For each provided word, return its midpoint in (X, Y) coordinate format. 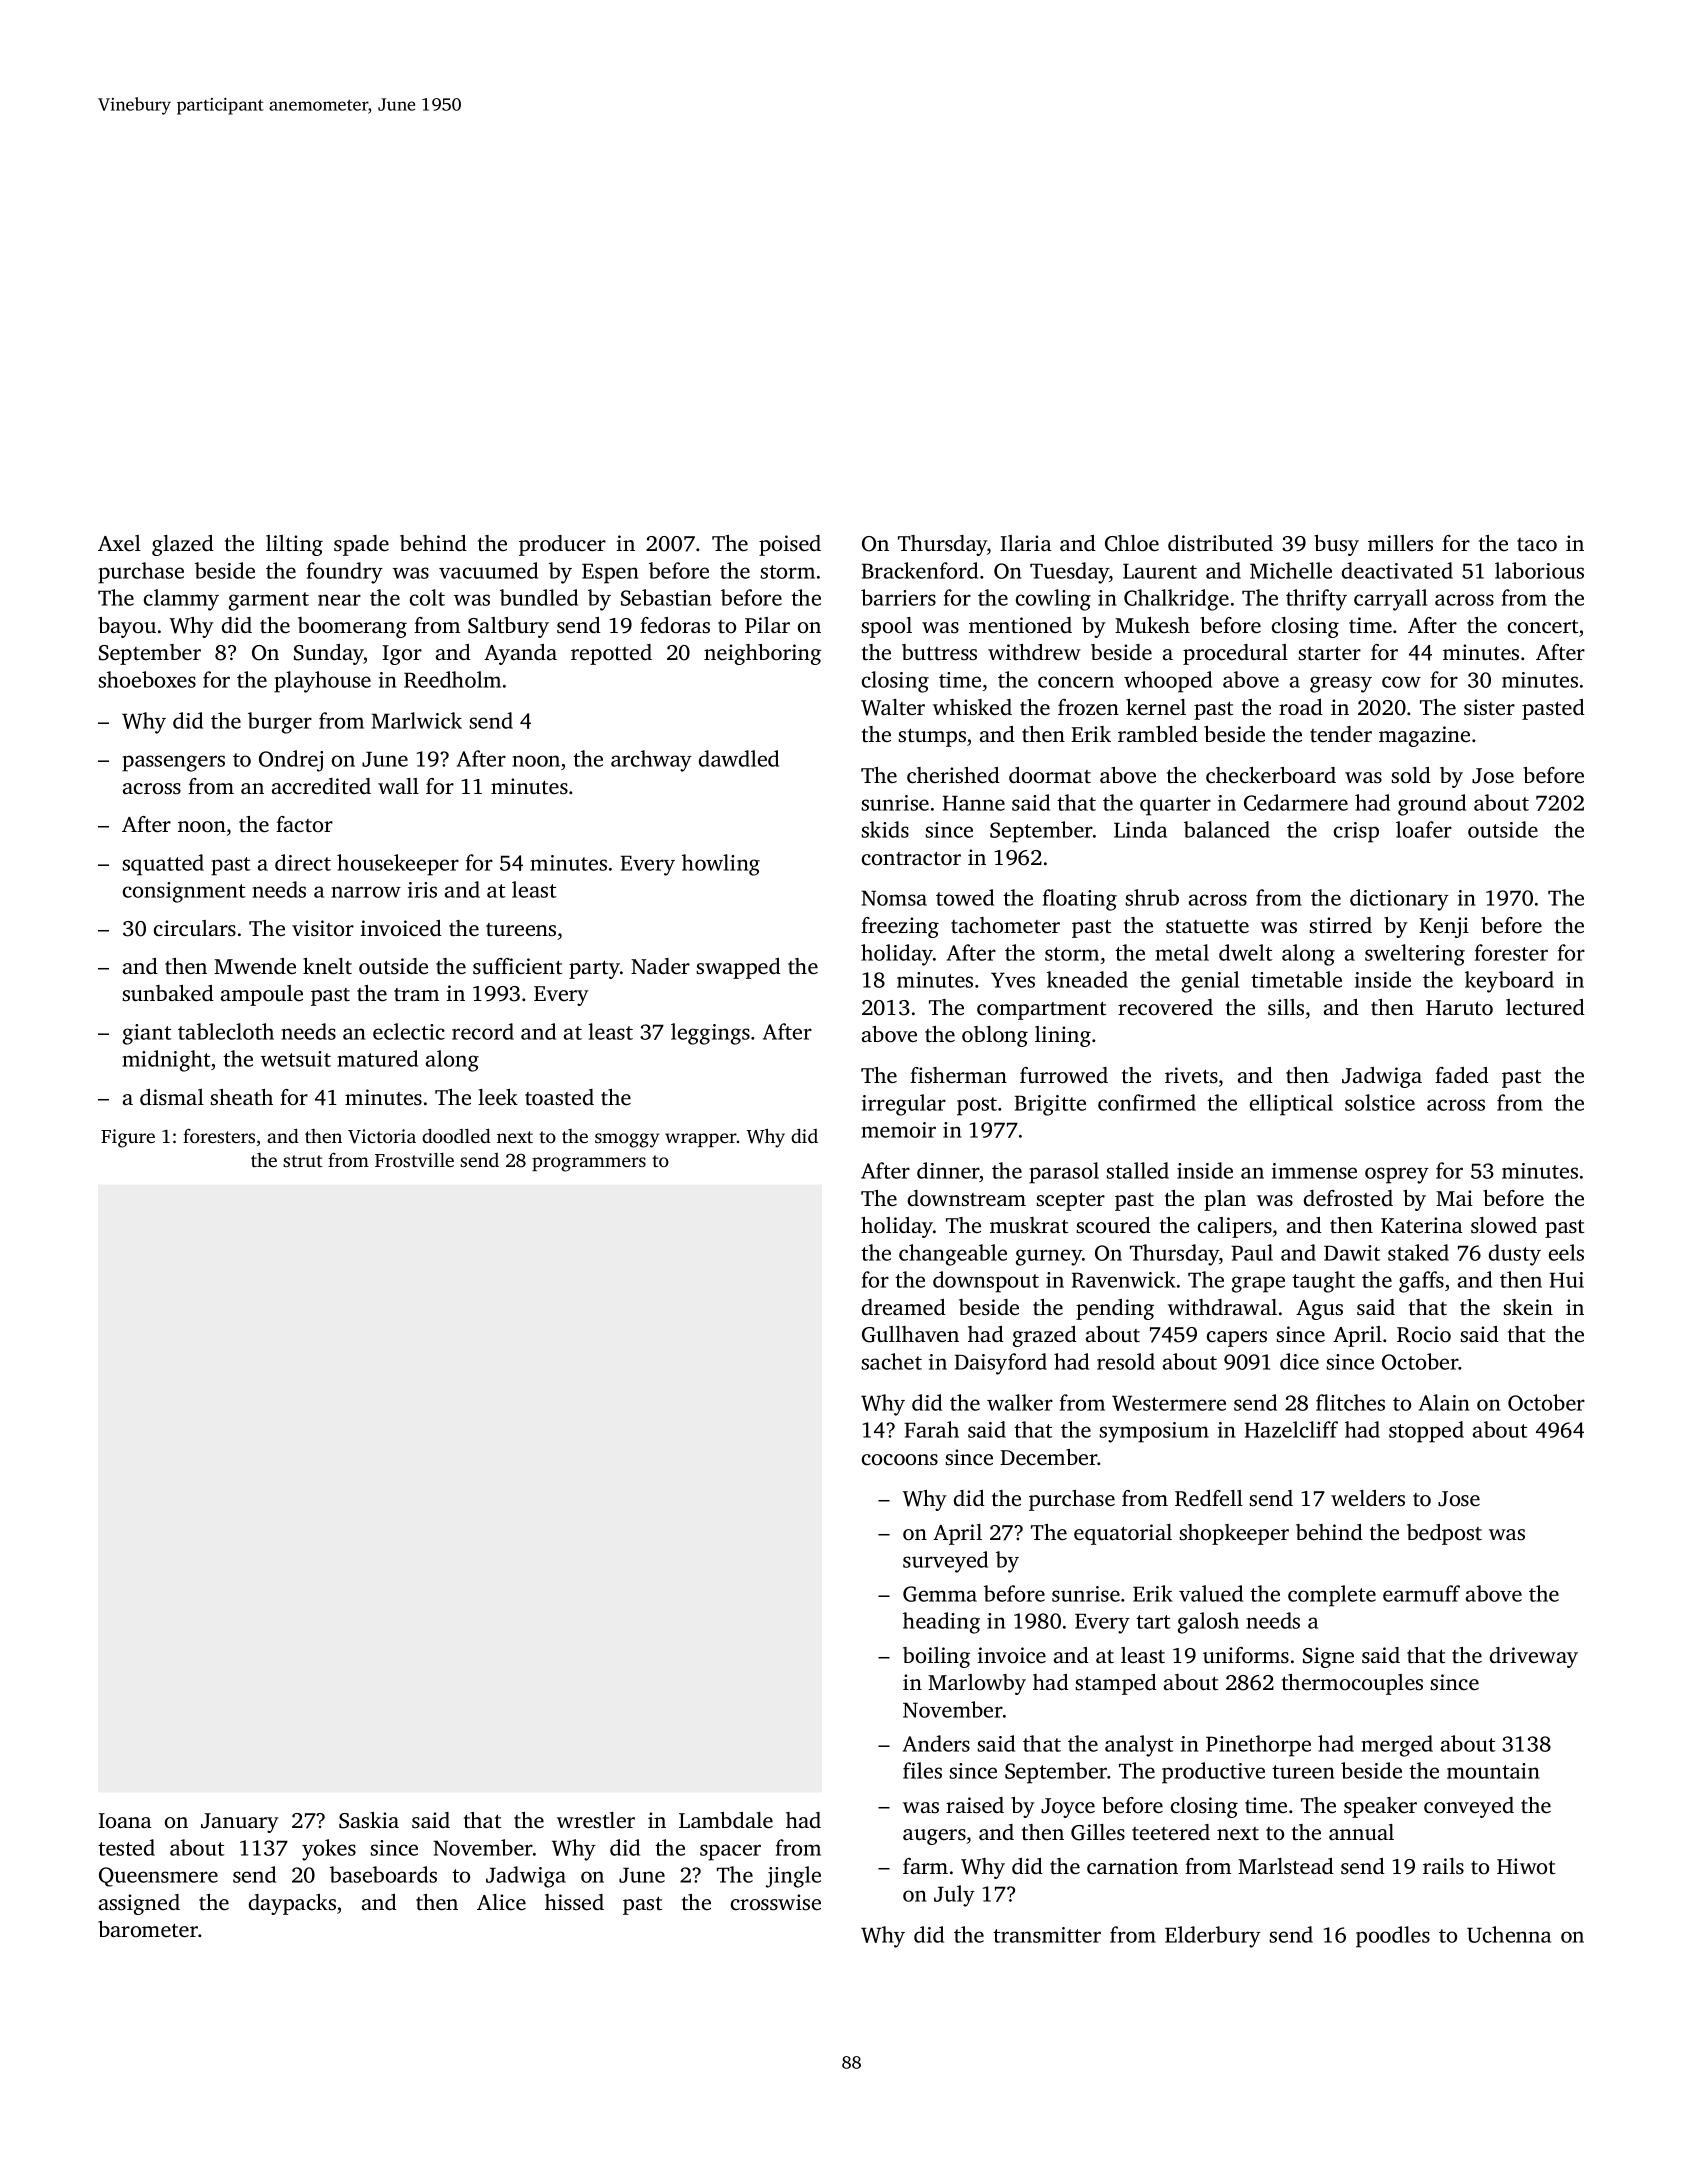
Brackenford (920, 570)
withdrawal (1222, 1307)
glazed (183, 545)
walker (1020, 1402)
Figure (128, 1138)
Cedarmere (1296, 802)
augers (934, 1837)
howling (721, 865)
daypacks (292, 1904)
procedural (1235, 654)
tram (416, 994)
